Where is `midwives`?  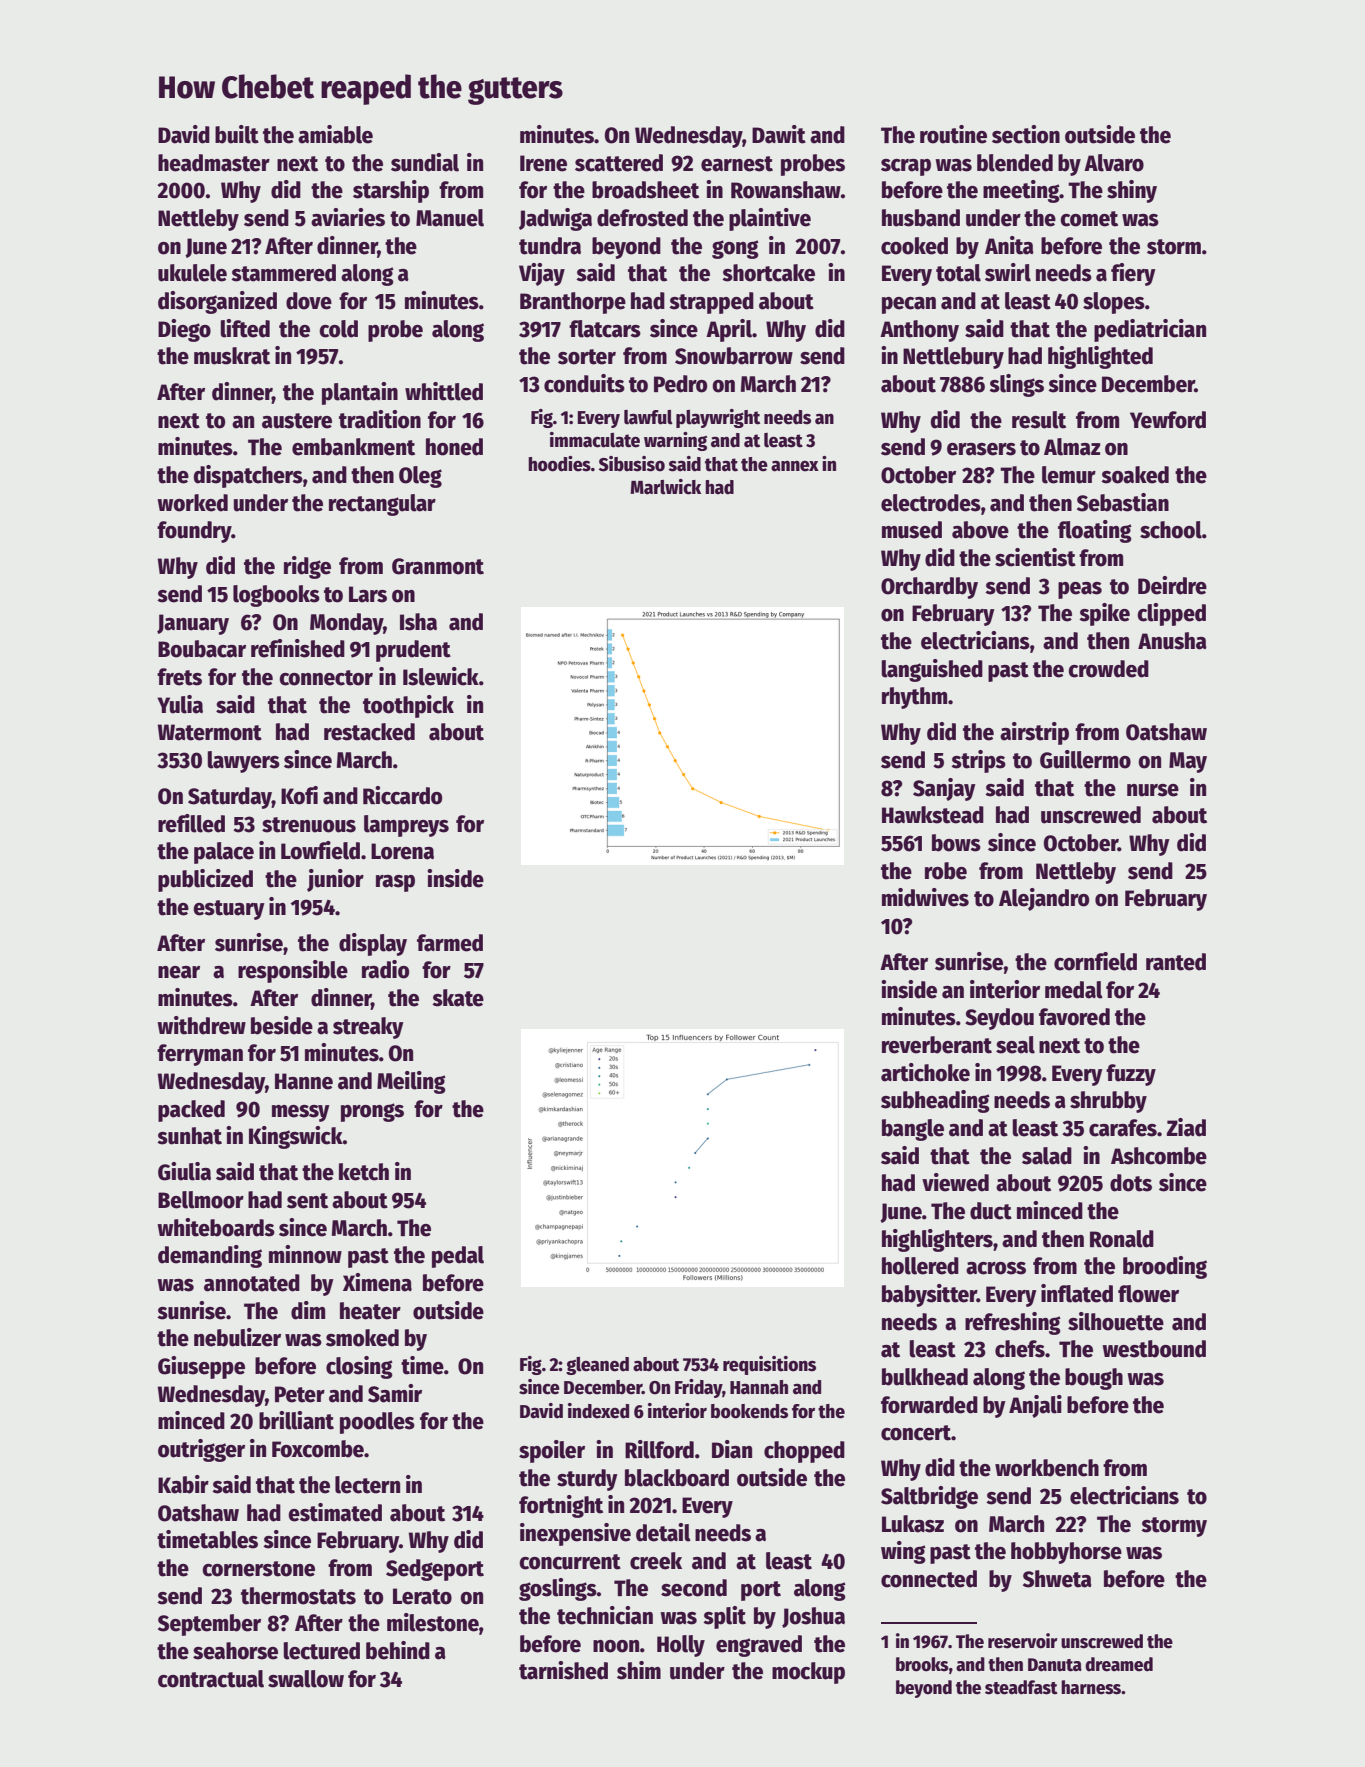
midwives is located at coordinates (925, 897).
